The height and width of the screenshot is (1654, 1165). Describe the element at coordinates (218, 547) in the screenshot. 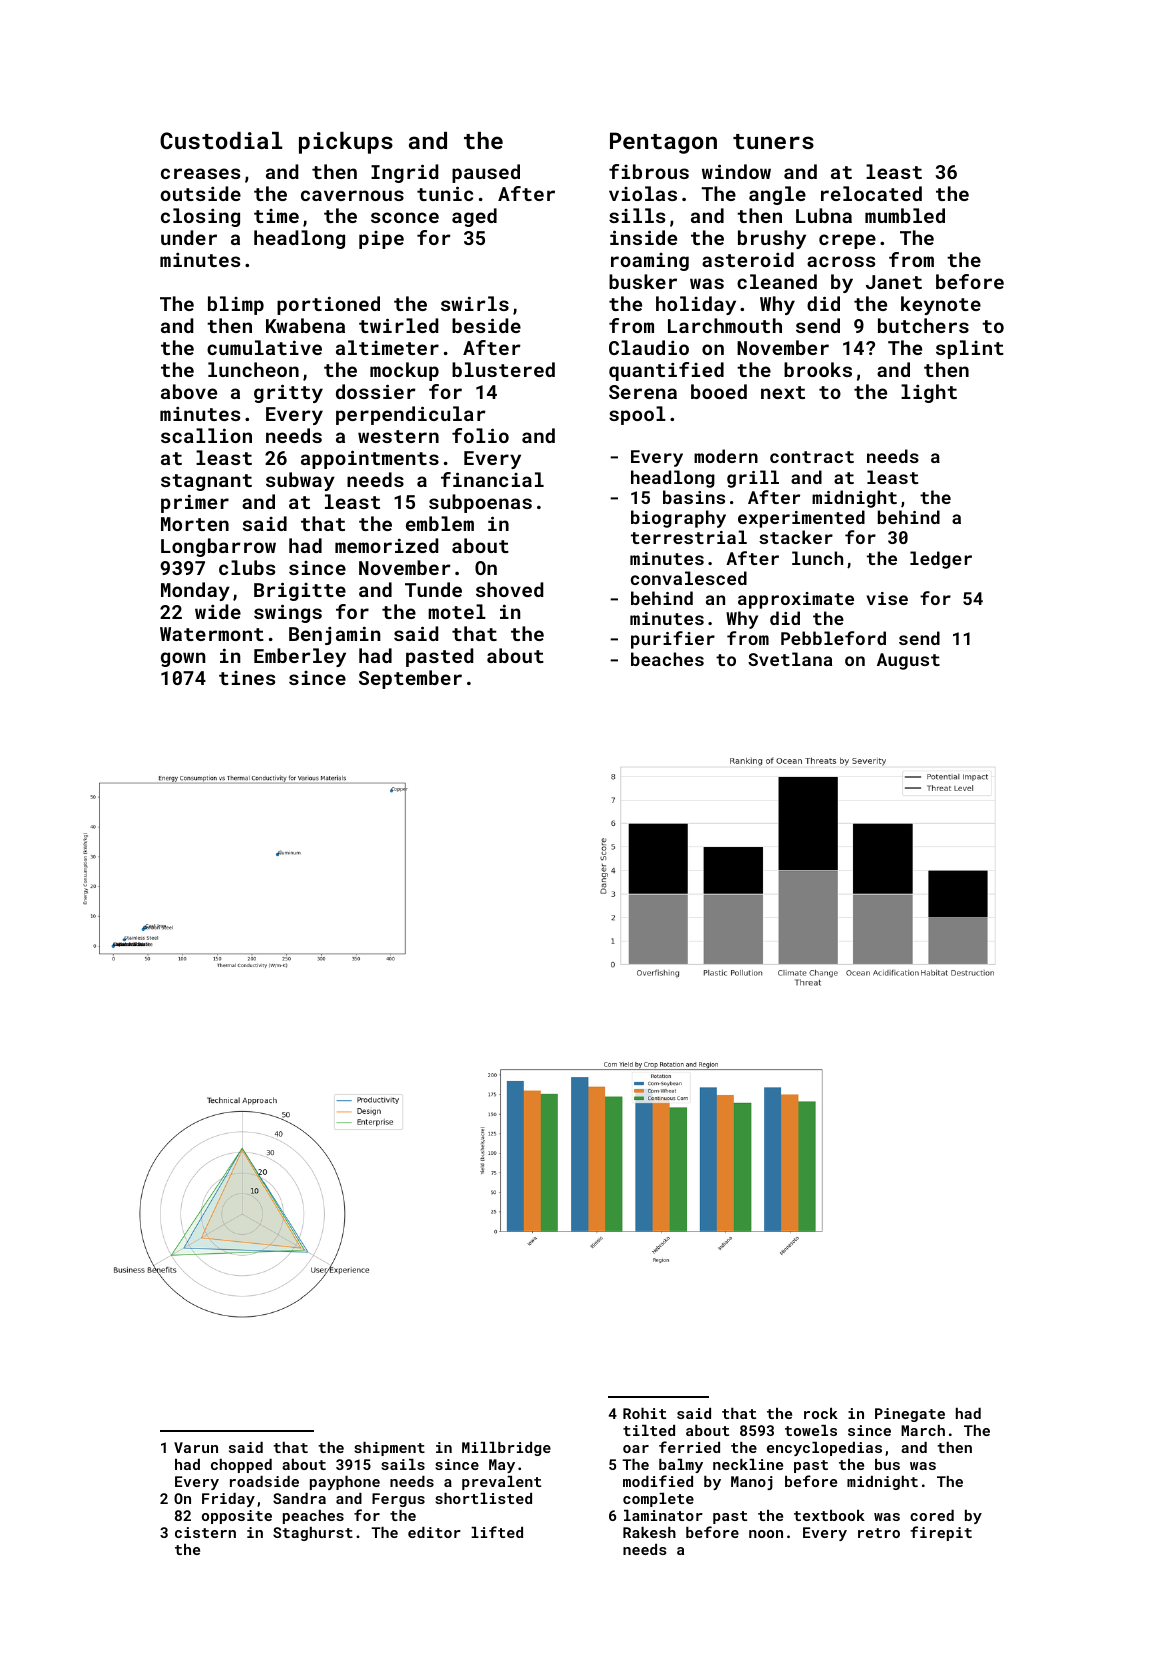

I see `Longbarrow` at that location.
